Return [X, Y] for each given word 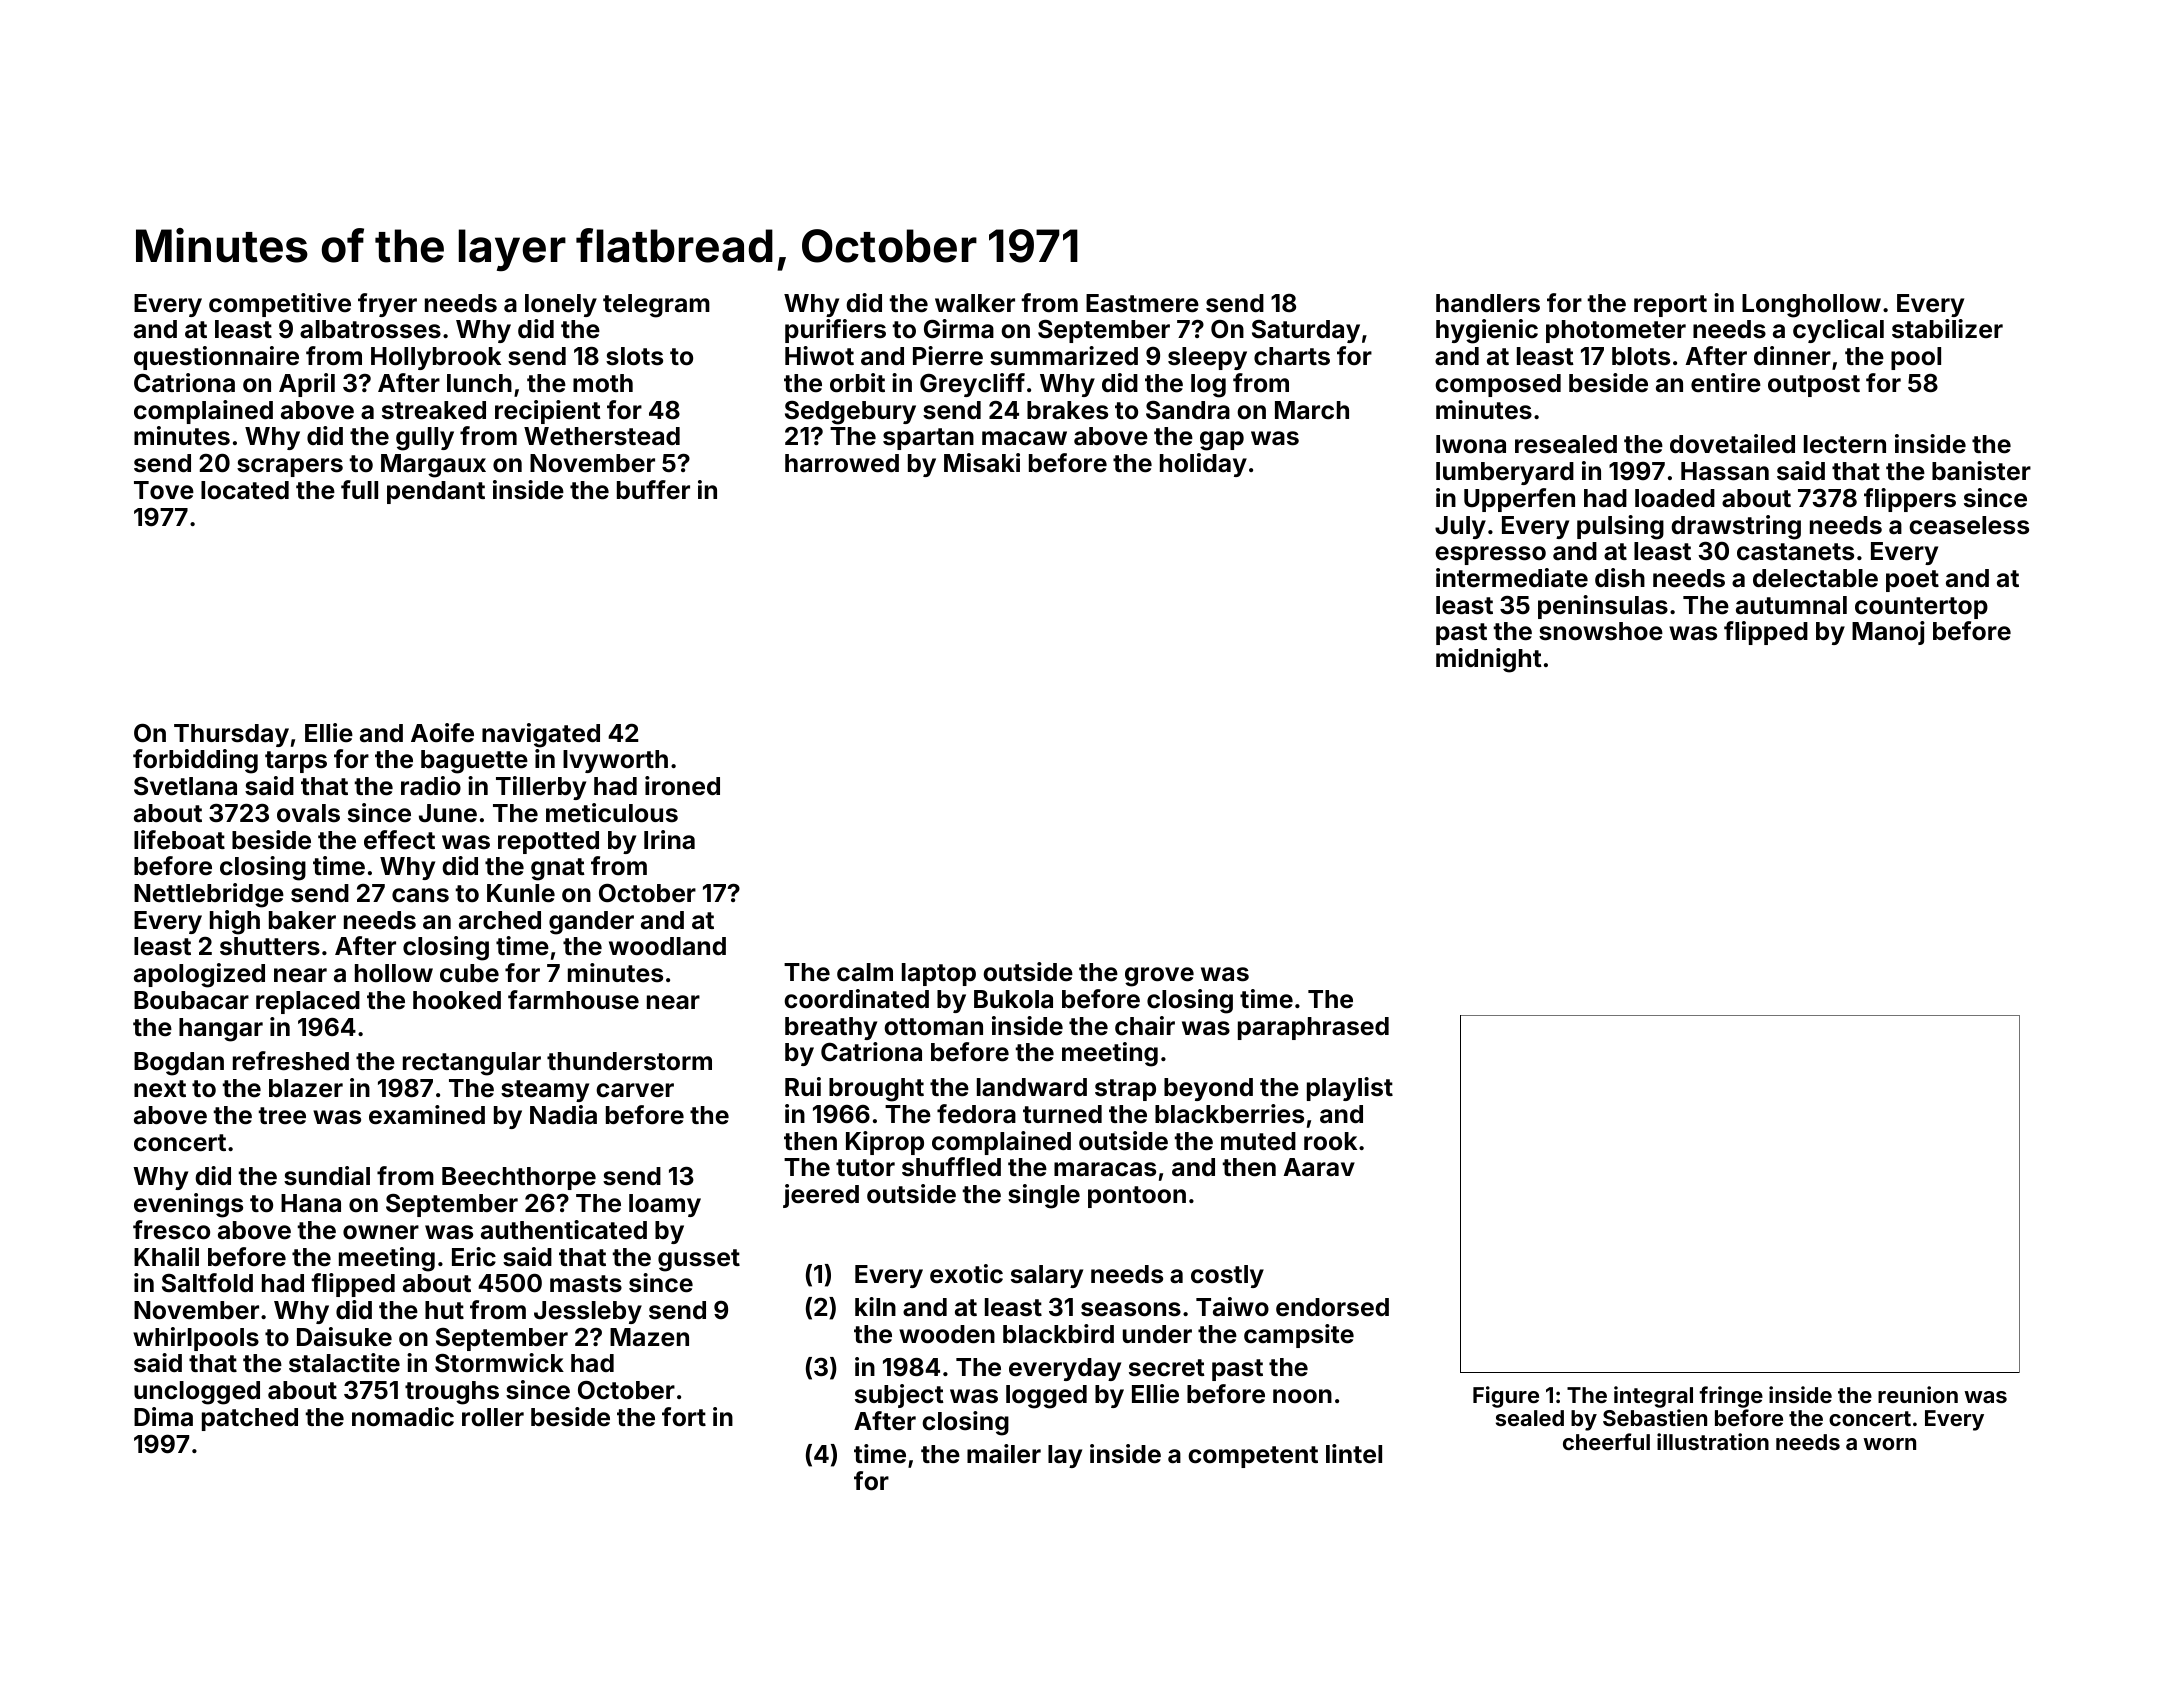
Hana [311, 1203]
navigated [541, 735]
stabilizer [1947, 329]
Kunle [521, 893]
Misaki [982, 463]
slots [634, 356]
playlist [1350, 1089]
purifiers [835, 331]
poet [1912, 581]
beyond [1208, 1089]
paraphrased [1313, 1028]
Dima [163, 1417]
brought [876, 1090]
